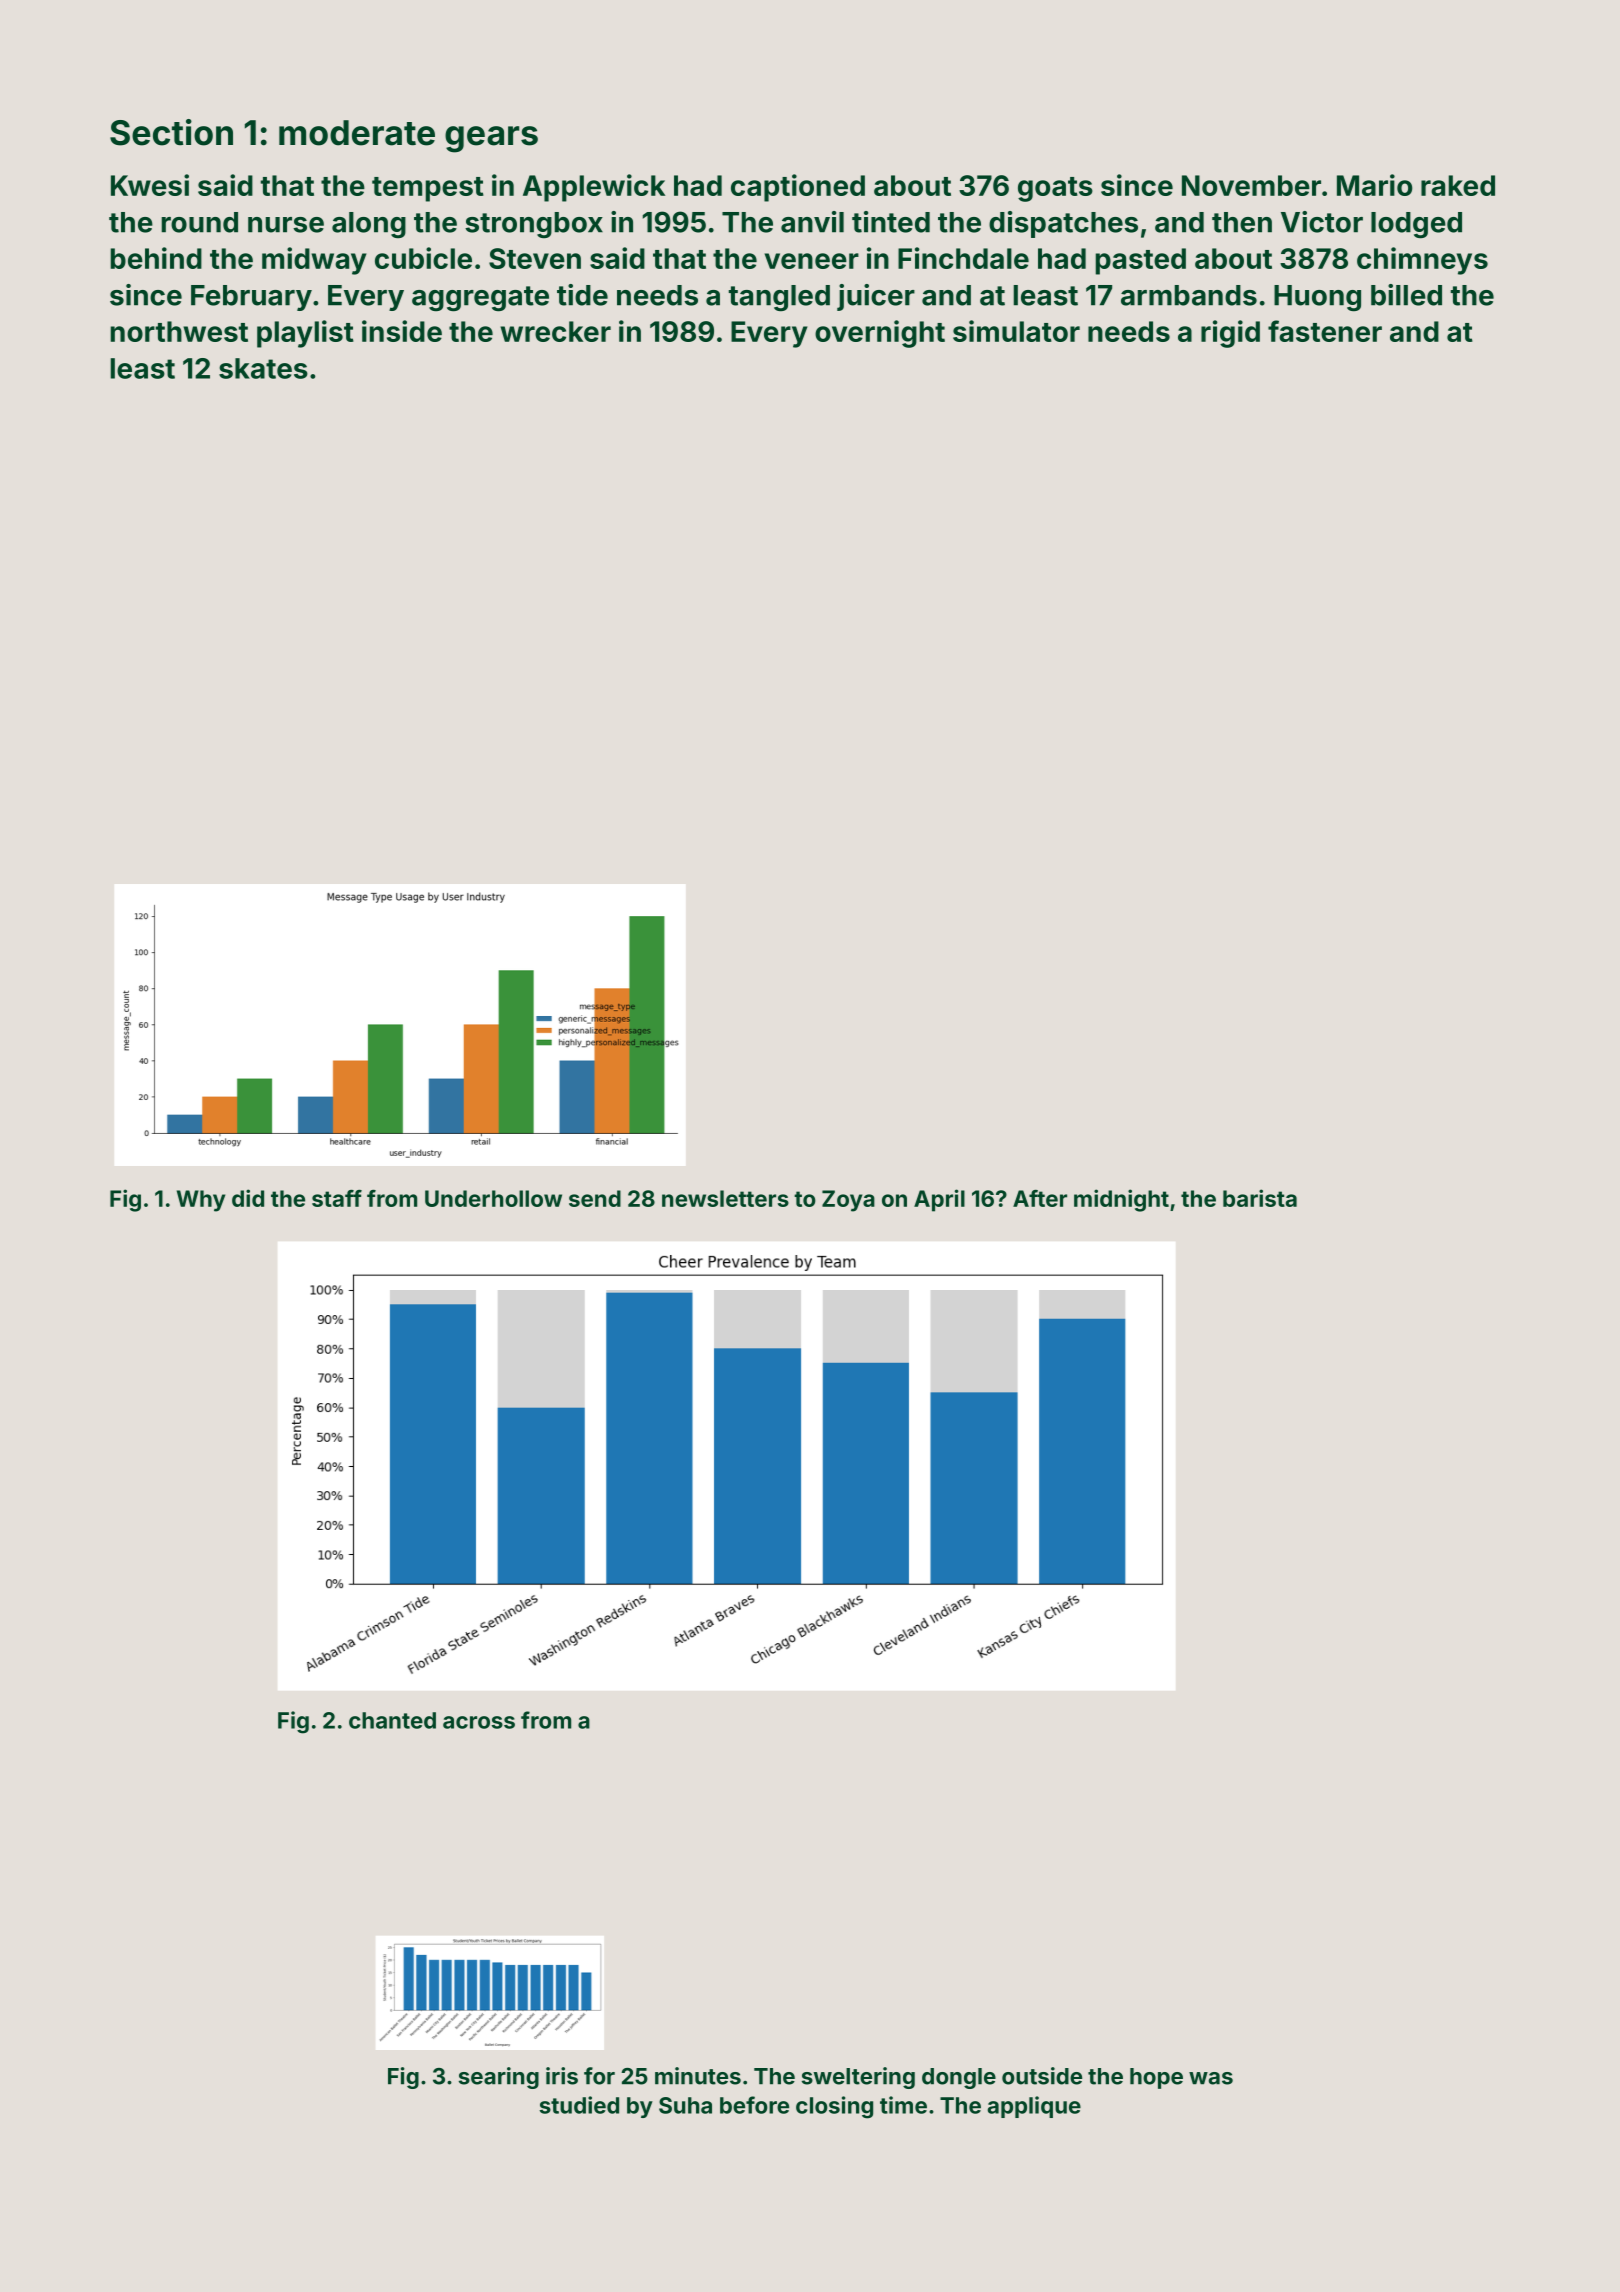  What do you see at coordinates (595, 1198) in the screenshot?
I see `send` at bounding box center [595, 1198].
